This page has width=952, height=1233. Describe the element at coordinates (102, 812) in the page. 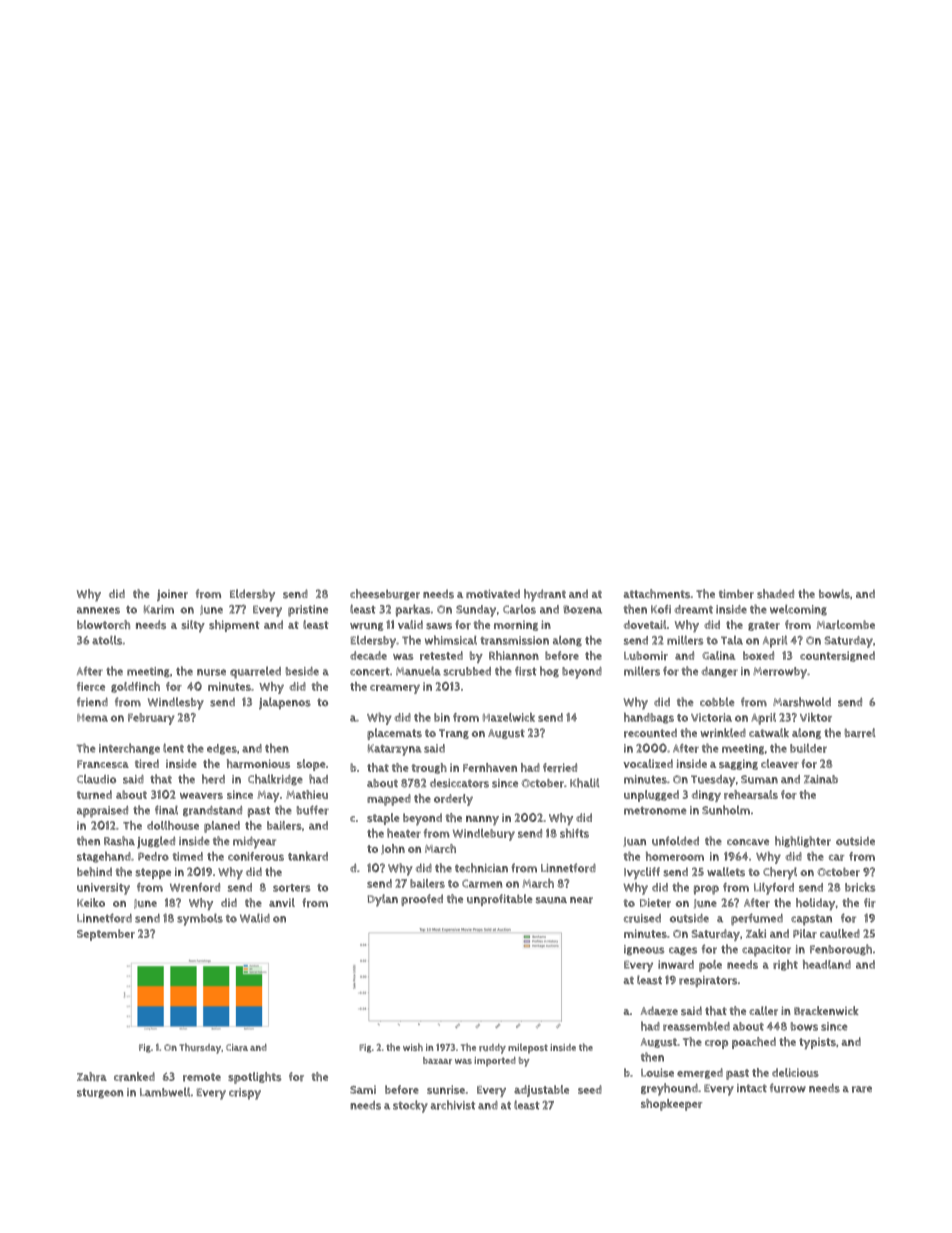

I see `appraised` at that location.
